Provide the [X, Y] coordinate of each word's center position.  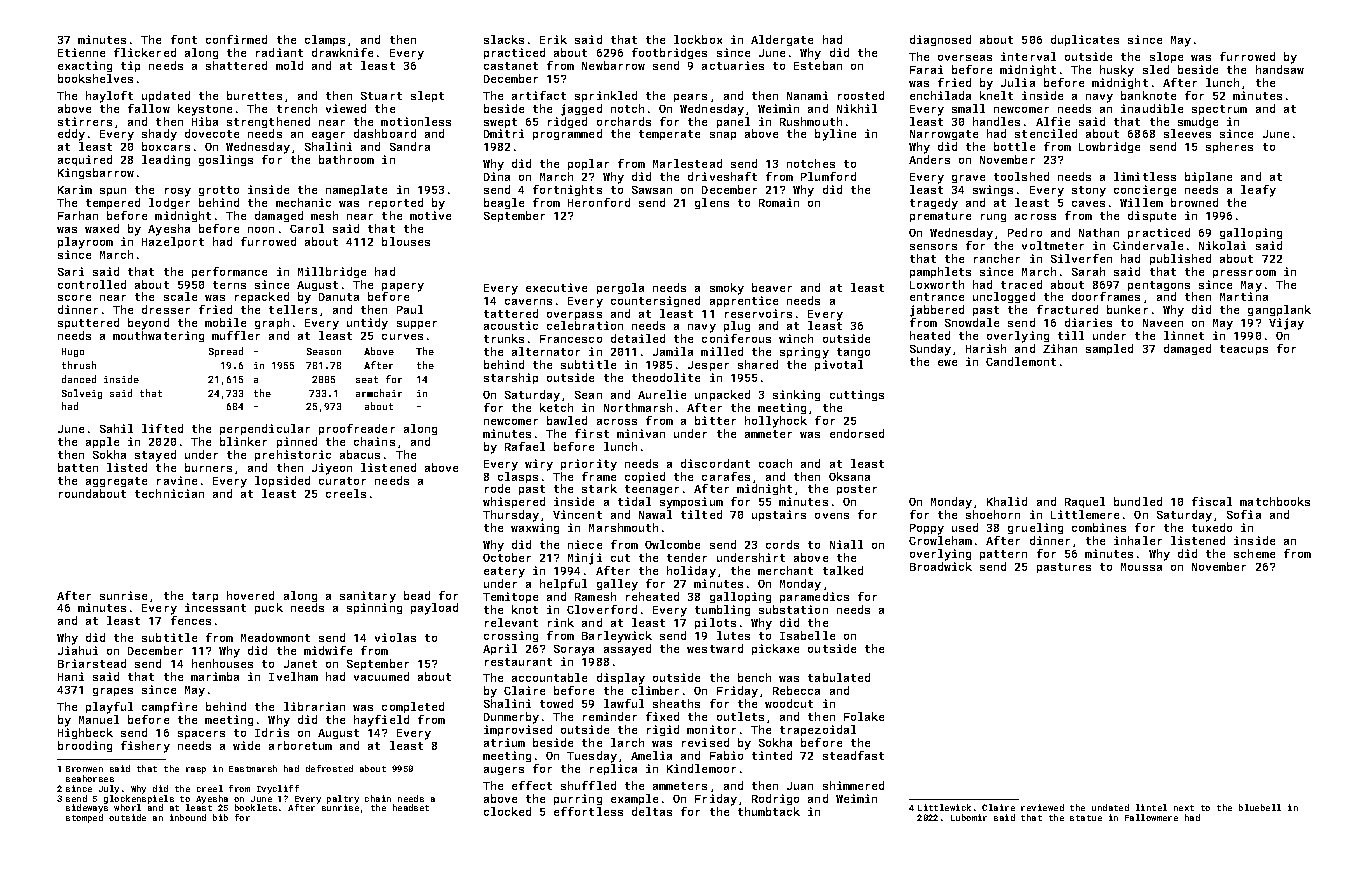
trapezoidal [818, 730]
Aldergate [782, 40]
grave [968, 179]
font [184, 39]
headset [411, 807]
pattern [1003, 555]
